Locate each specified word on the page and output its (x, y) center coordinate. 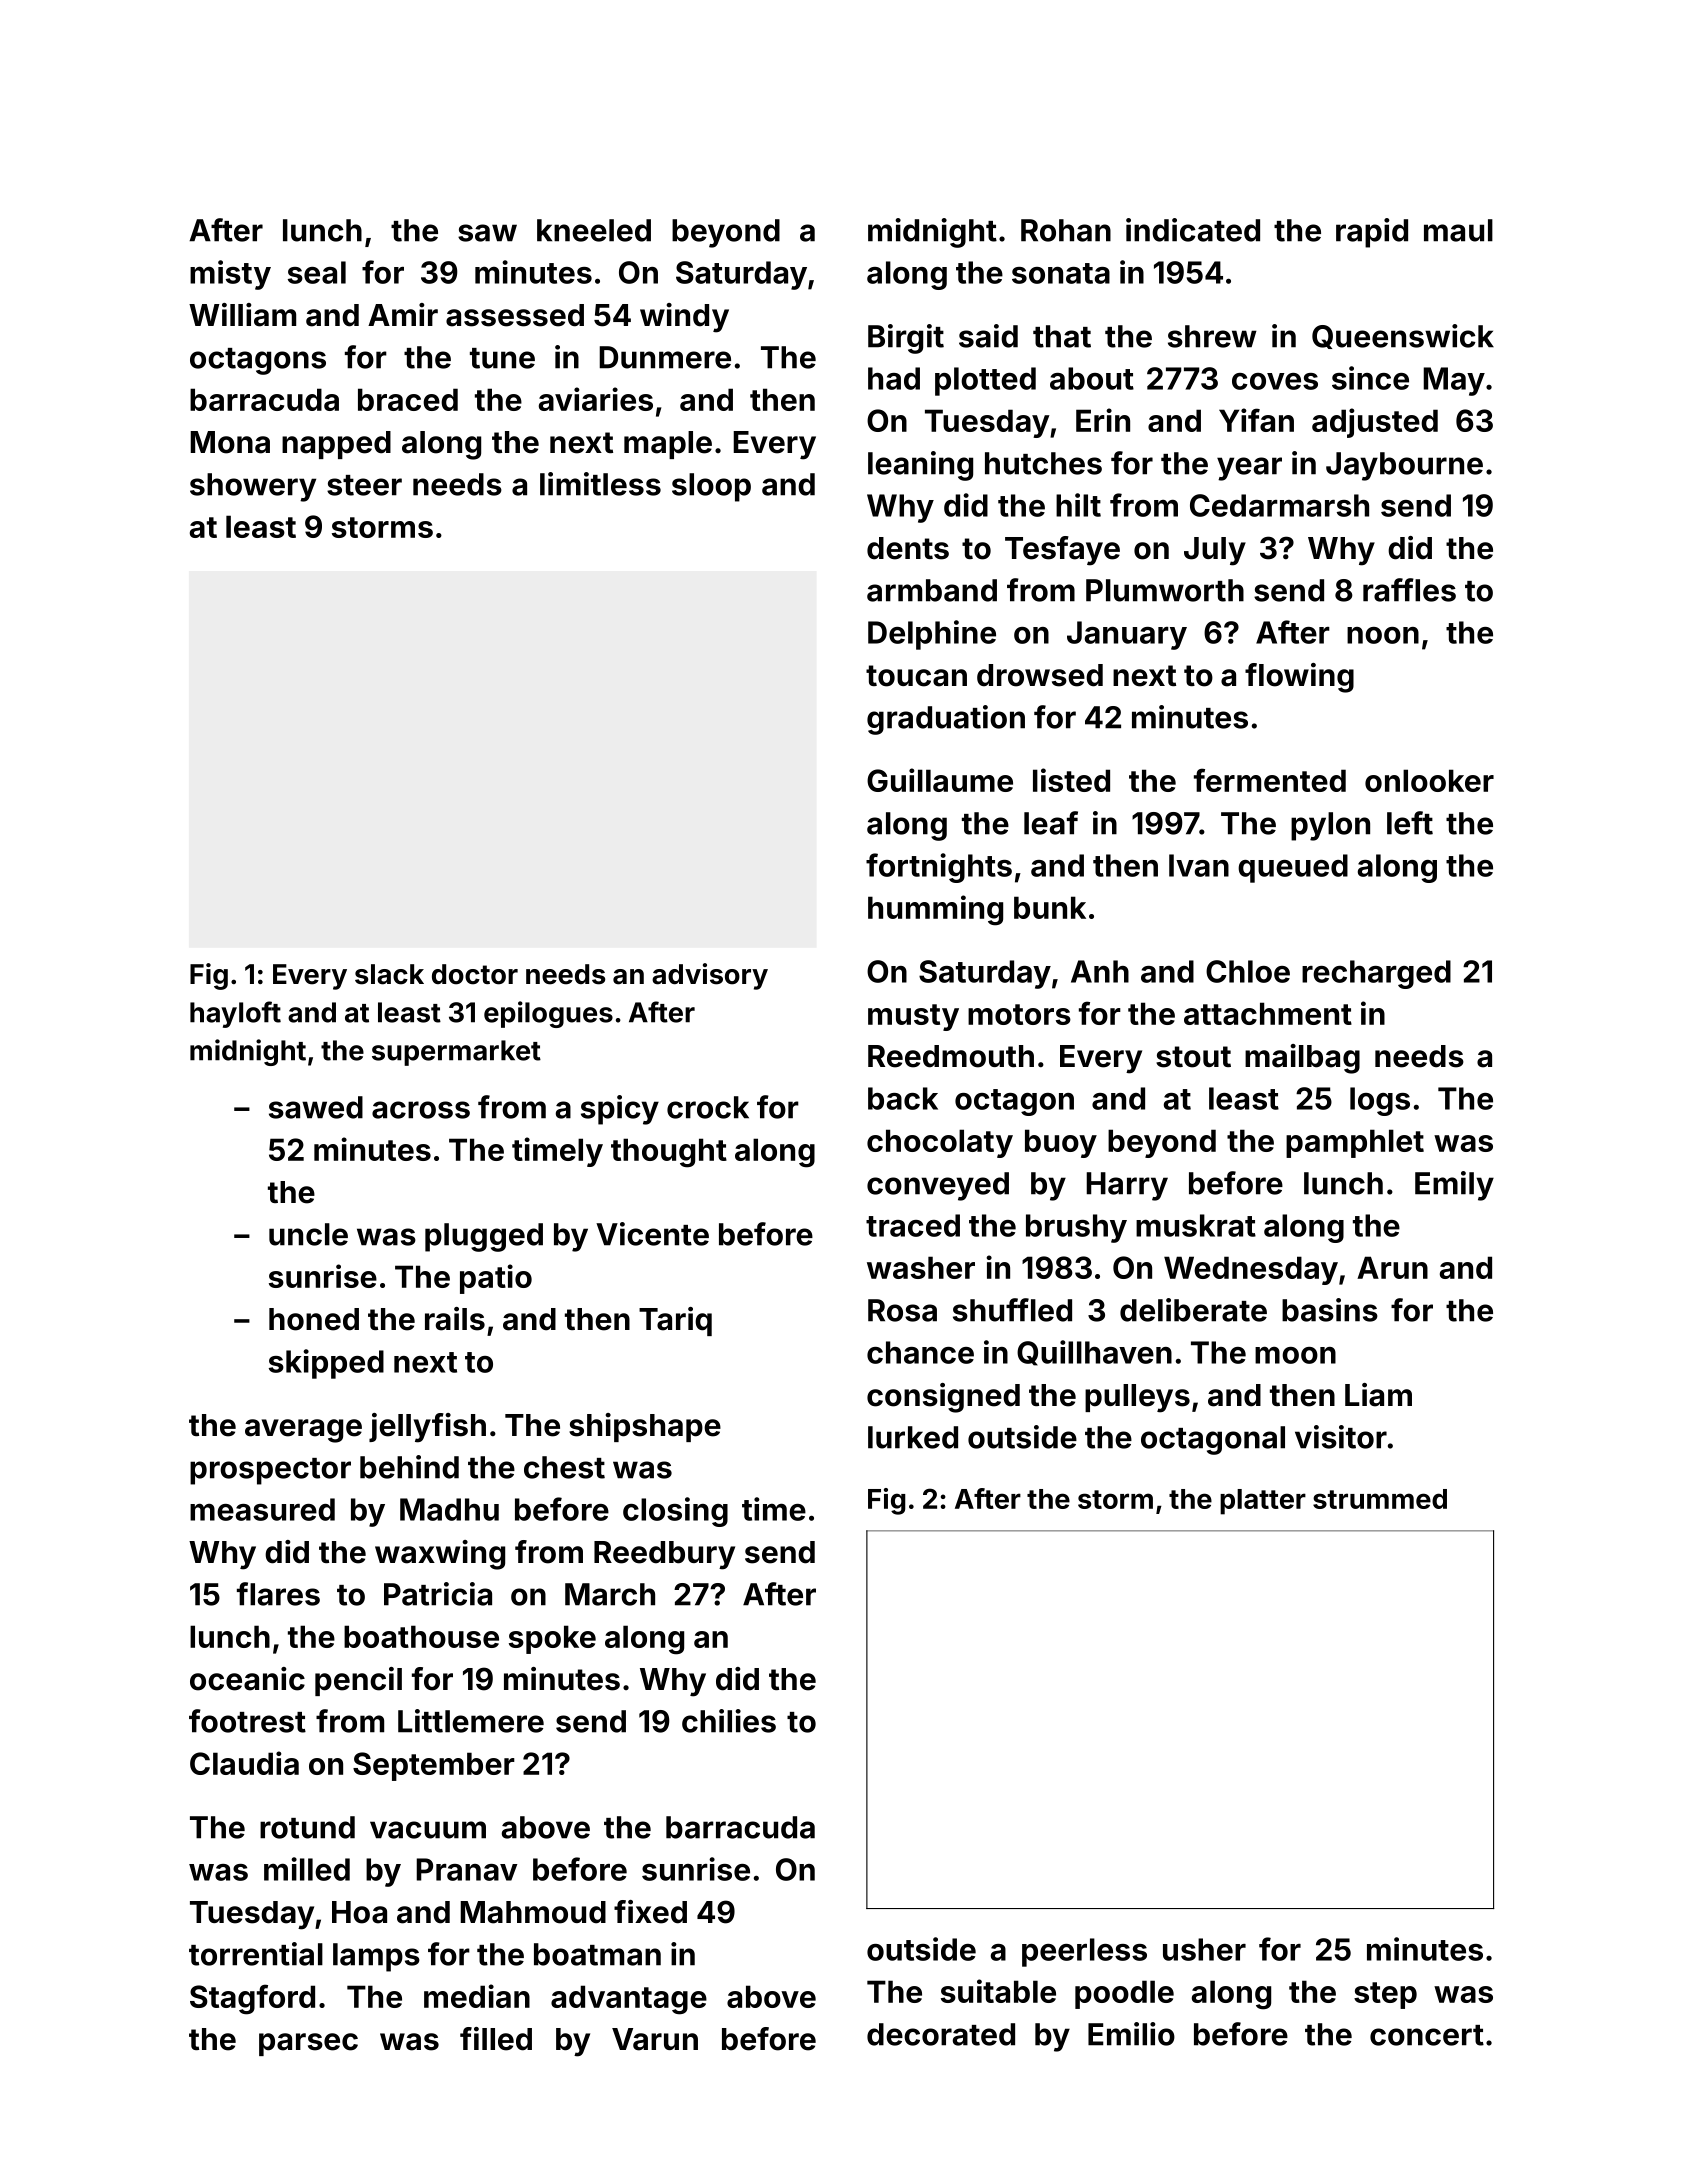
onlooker (1429, 780)
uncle (308, 1234)
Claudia (244, 1763)
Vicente (652, 1234)
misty (230, 275)
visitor (1341, 1437)
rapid (1372, 233)
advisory (710, 976)
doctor (475, 974)
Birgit (906, 339)
